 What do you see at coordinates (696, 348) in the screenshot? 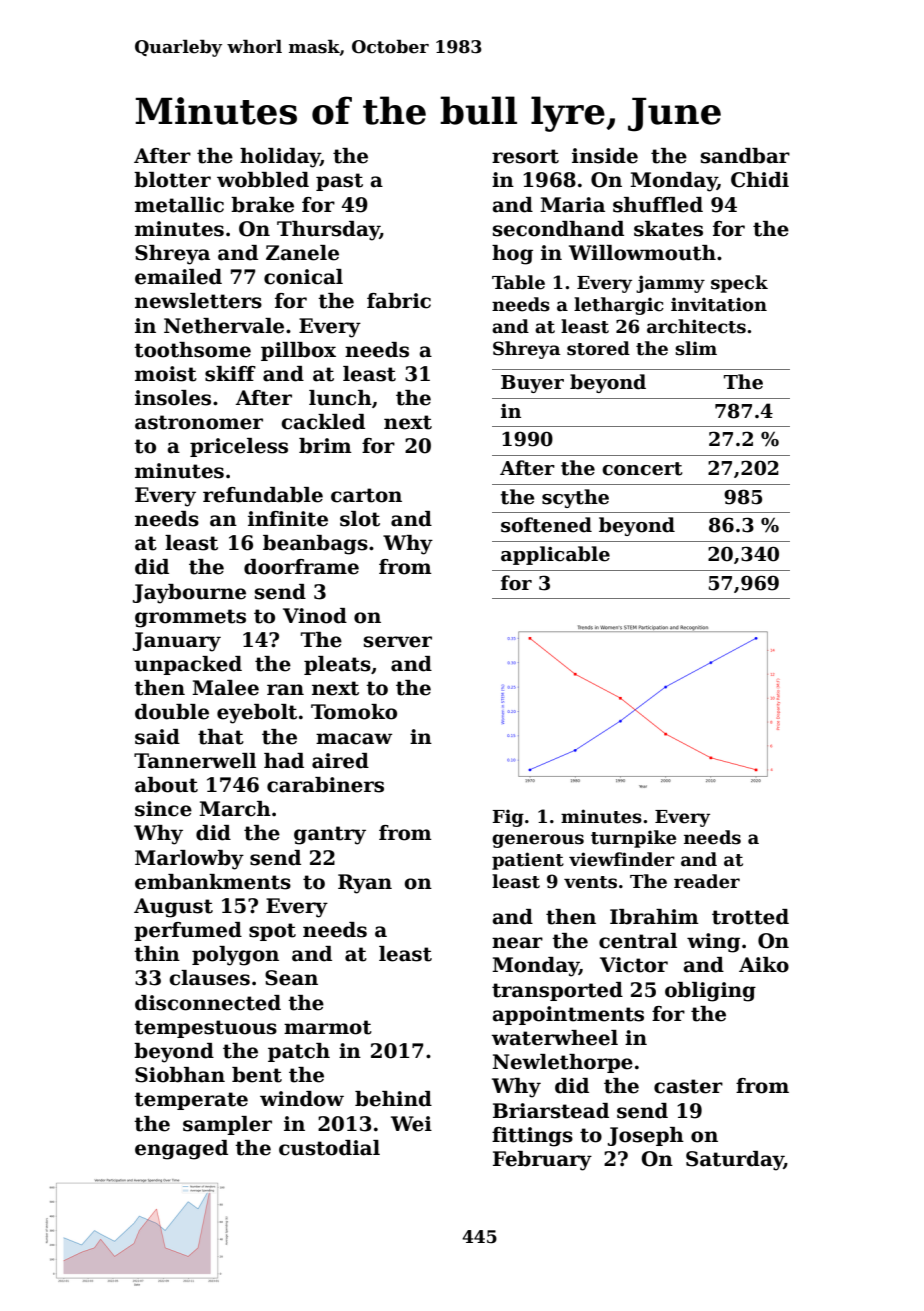
I see `slim` at bounding box center [696, 348].
